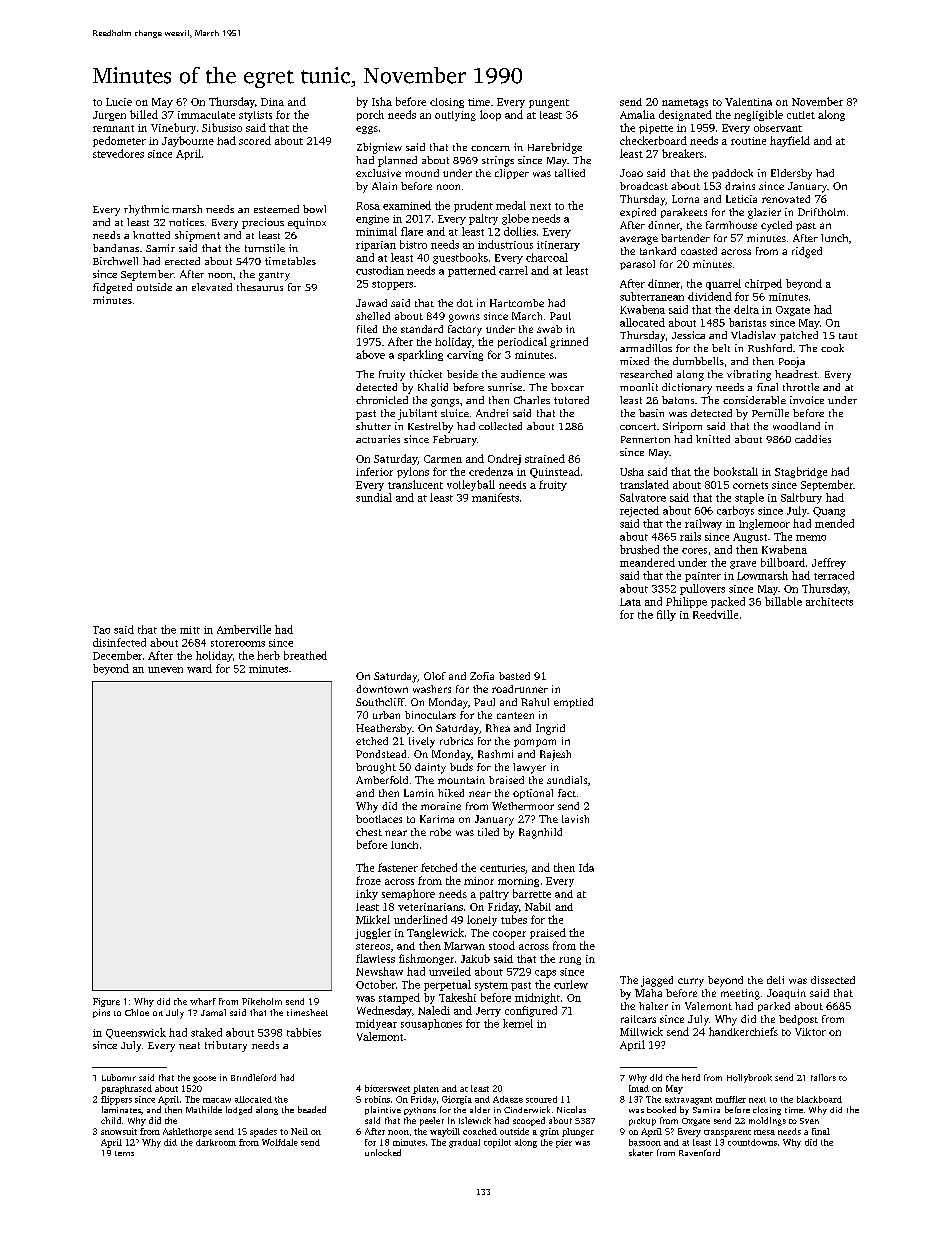  What do you see at coordinates (540, 833) in the page?
I see `Ragnhild` at bounding box center [540, 833].
